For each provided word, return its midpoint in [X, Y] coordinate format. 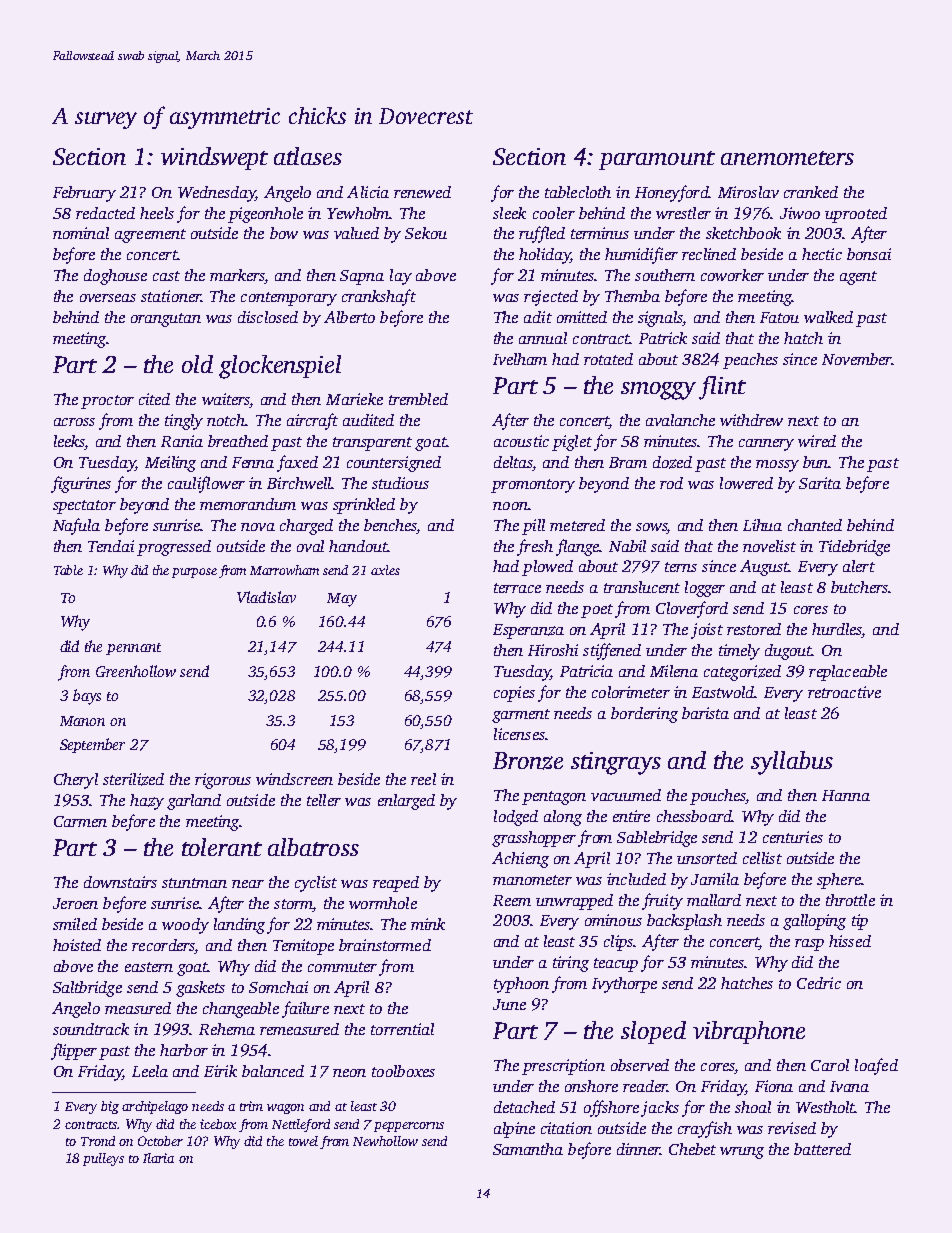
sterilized [133, 779]
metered [577, 525]
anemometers [787, 158]
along [563, 818]
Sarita [820, 483]
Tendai [111, 546]
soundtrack [91, 1029]
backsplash [684, 922]
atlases [308, 156]
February [84, 194]
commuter [342, 967]
